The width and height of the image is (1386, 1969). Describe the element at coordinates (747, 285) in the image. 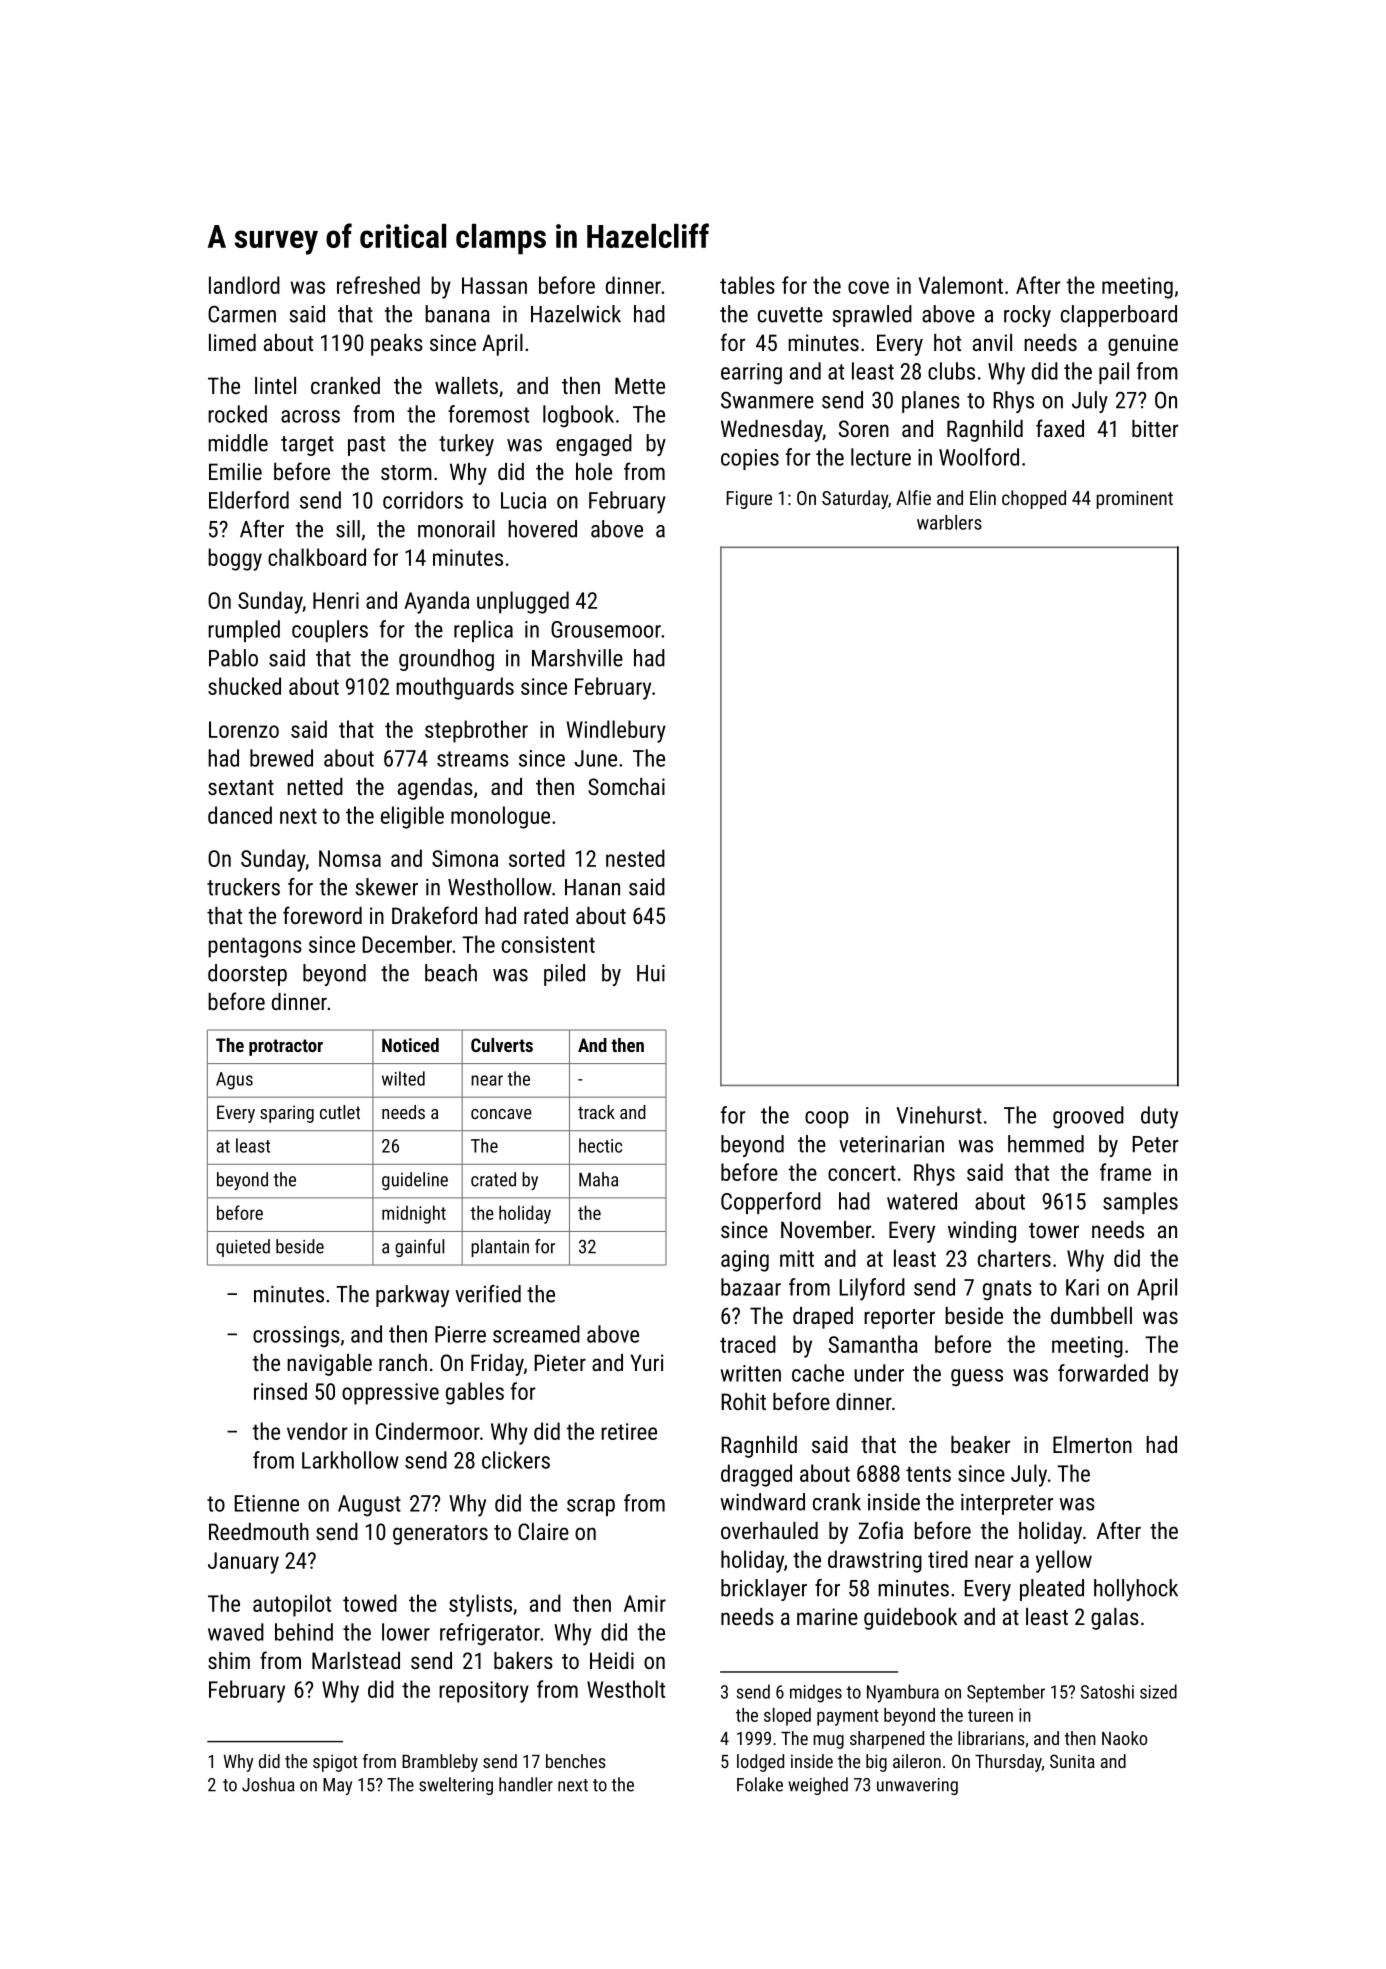

I see `tables` at that location.
